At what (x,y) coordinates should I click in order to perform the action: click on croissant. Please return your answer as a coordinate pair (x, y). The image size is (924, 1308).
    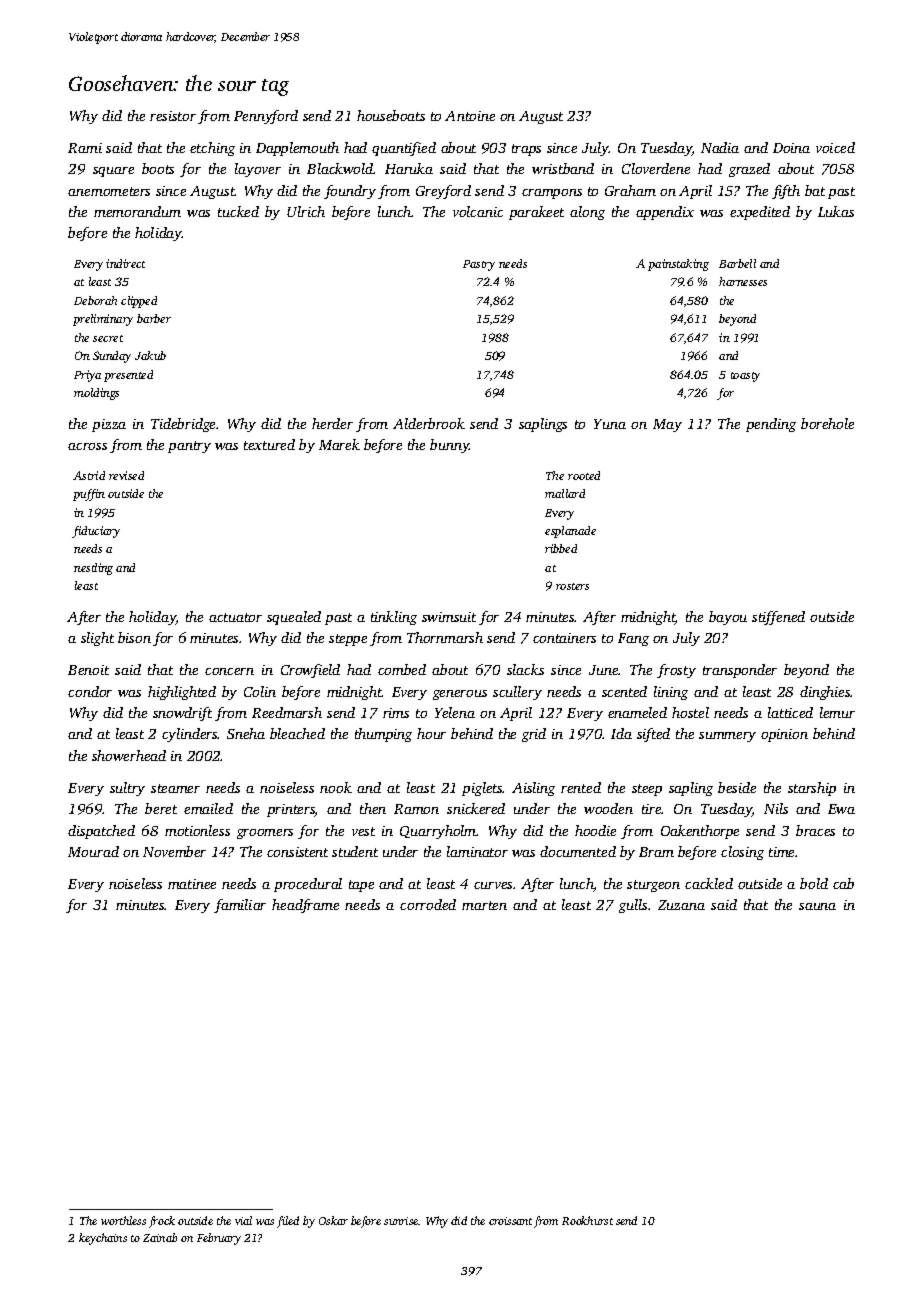
    Looking at the image, I should click on (510, 1221).
